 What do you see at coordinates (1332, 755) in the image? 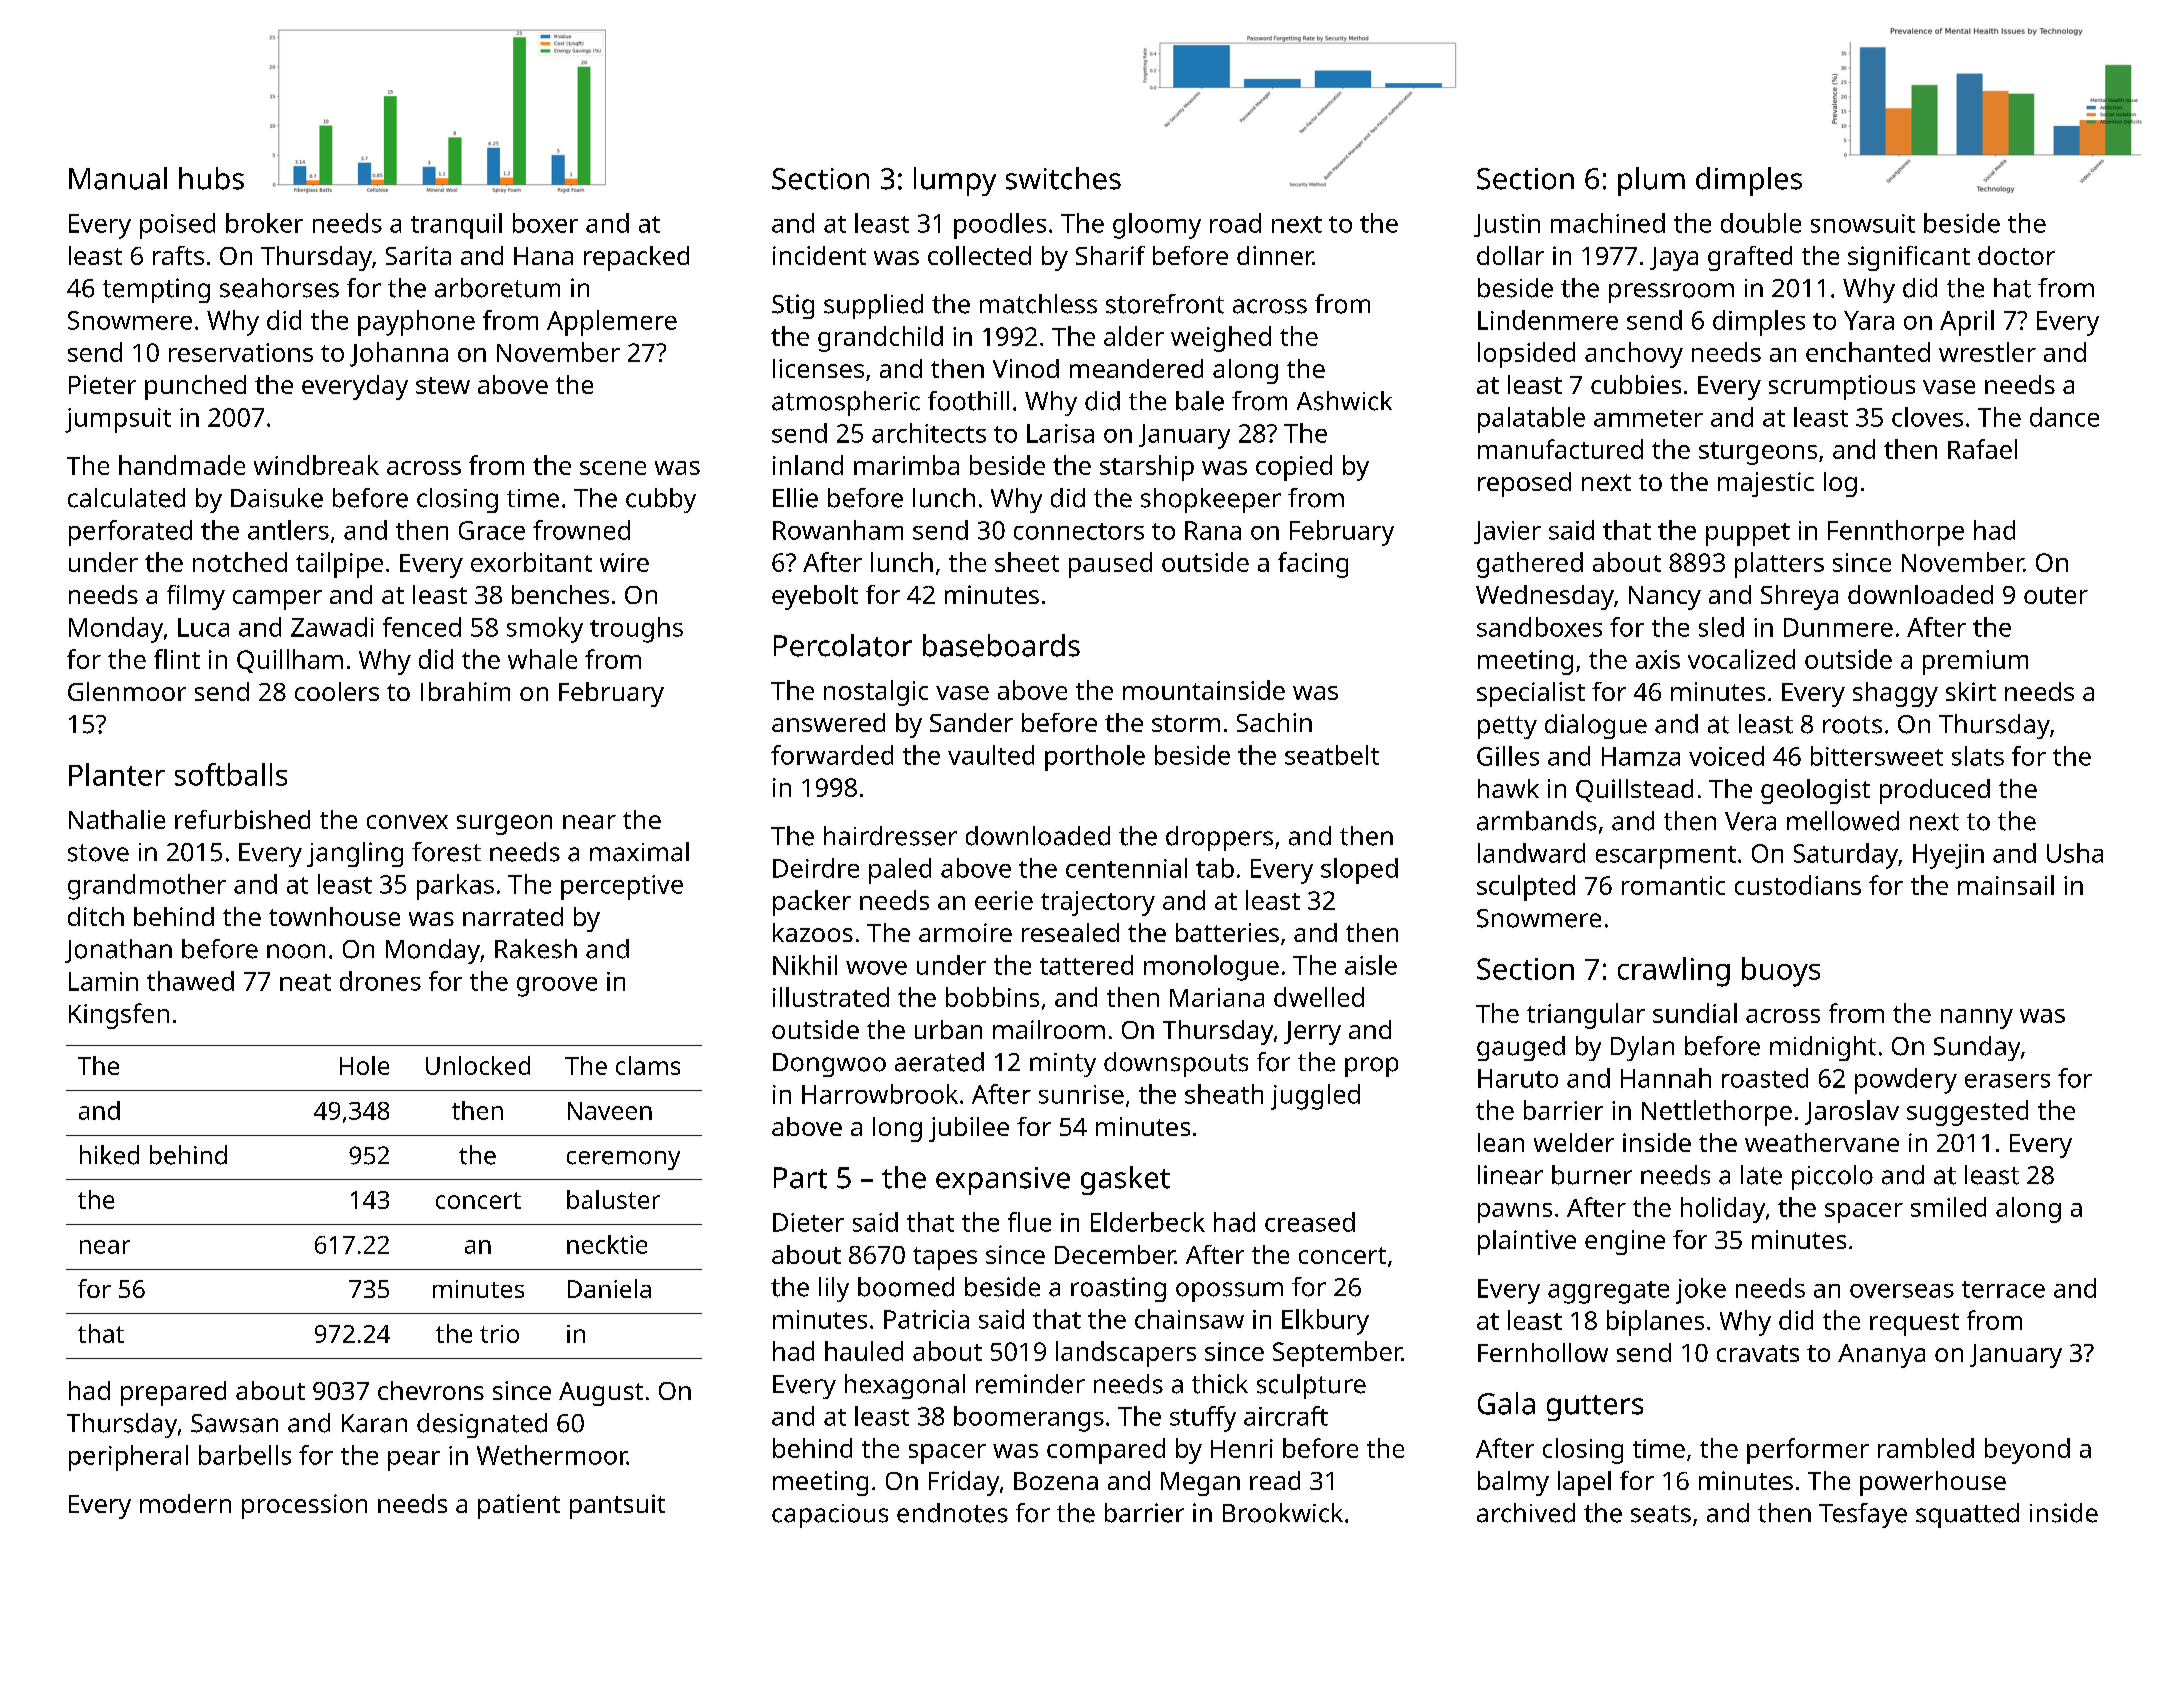
I see `seatbelt` at bounding box center [1332, 755].
